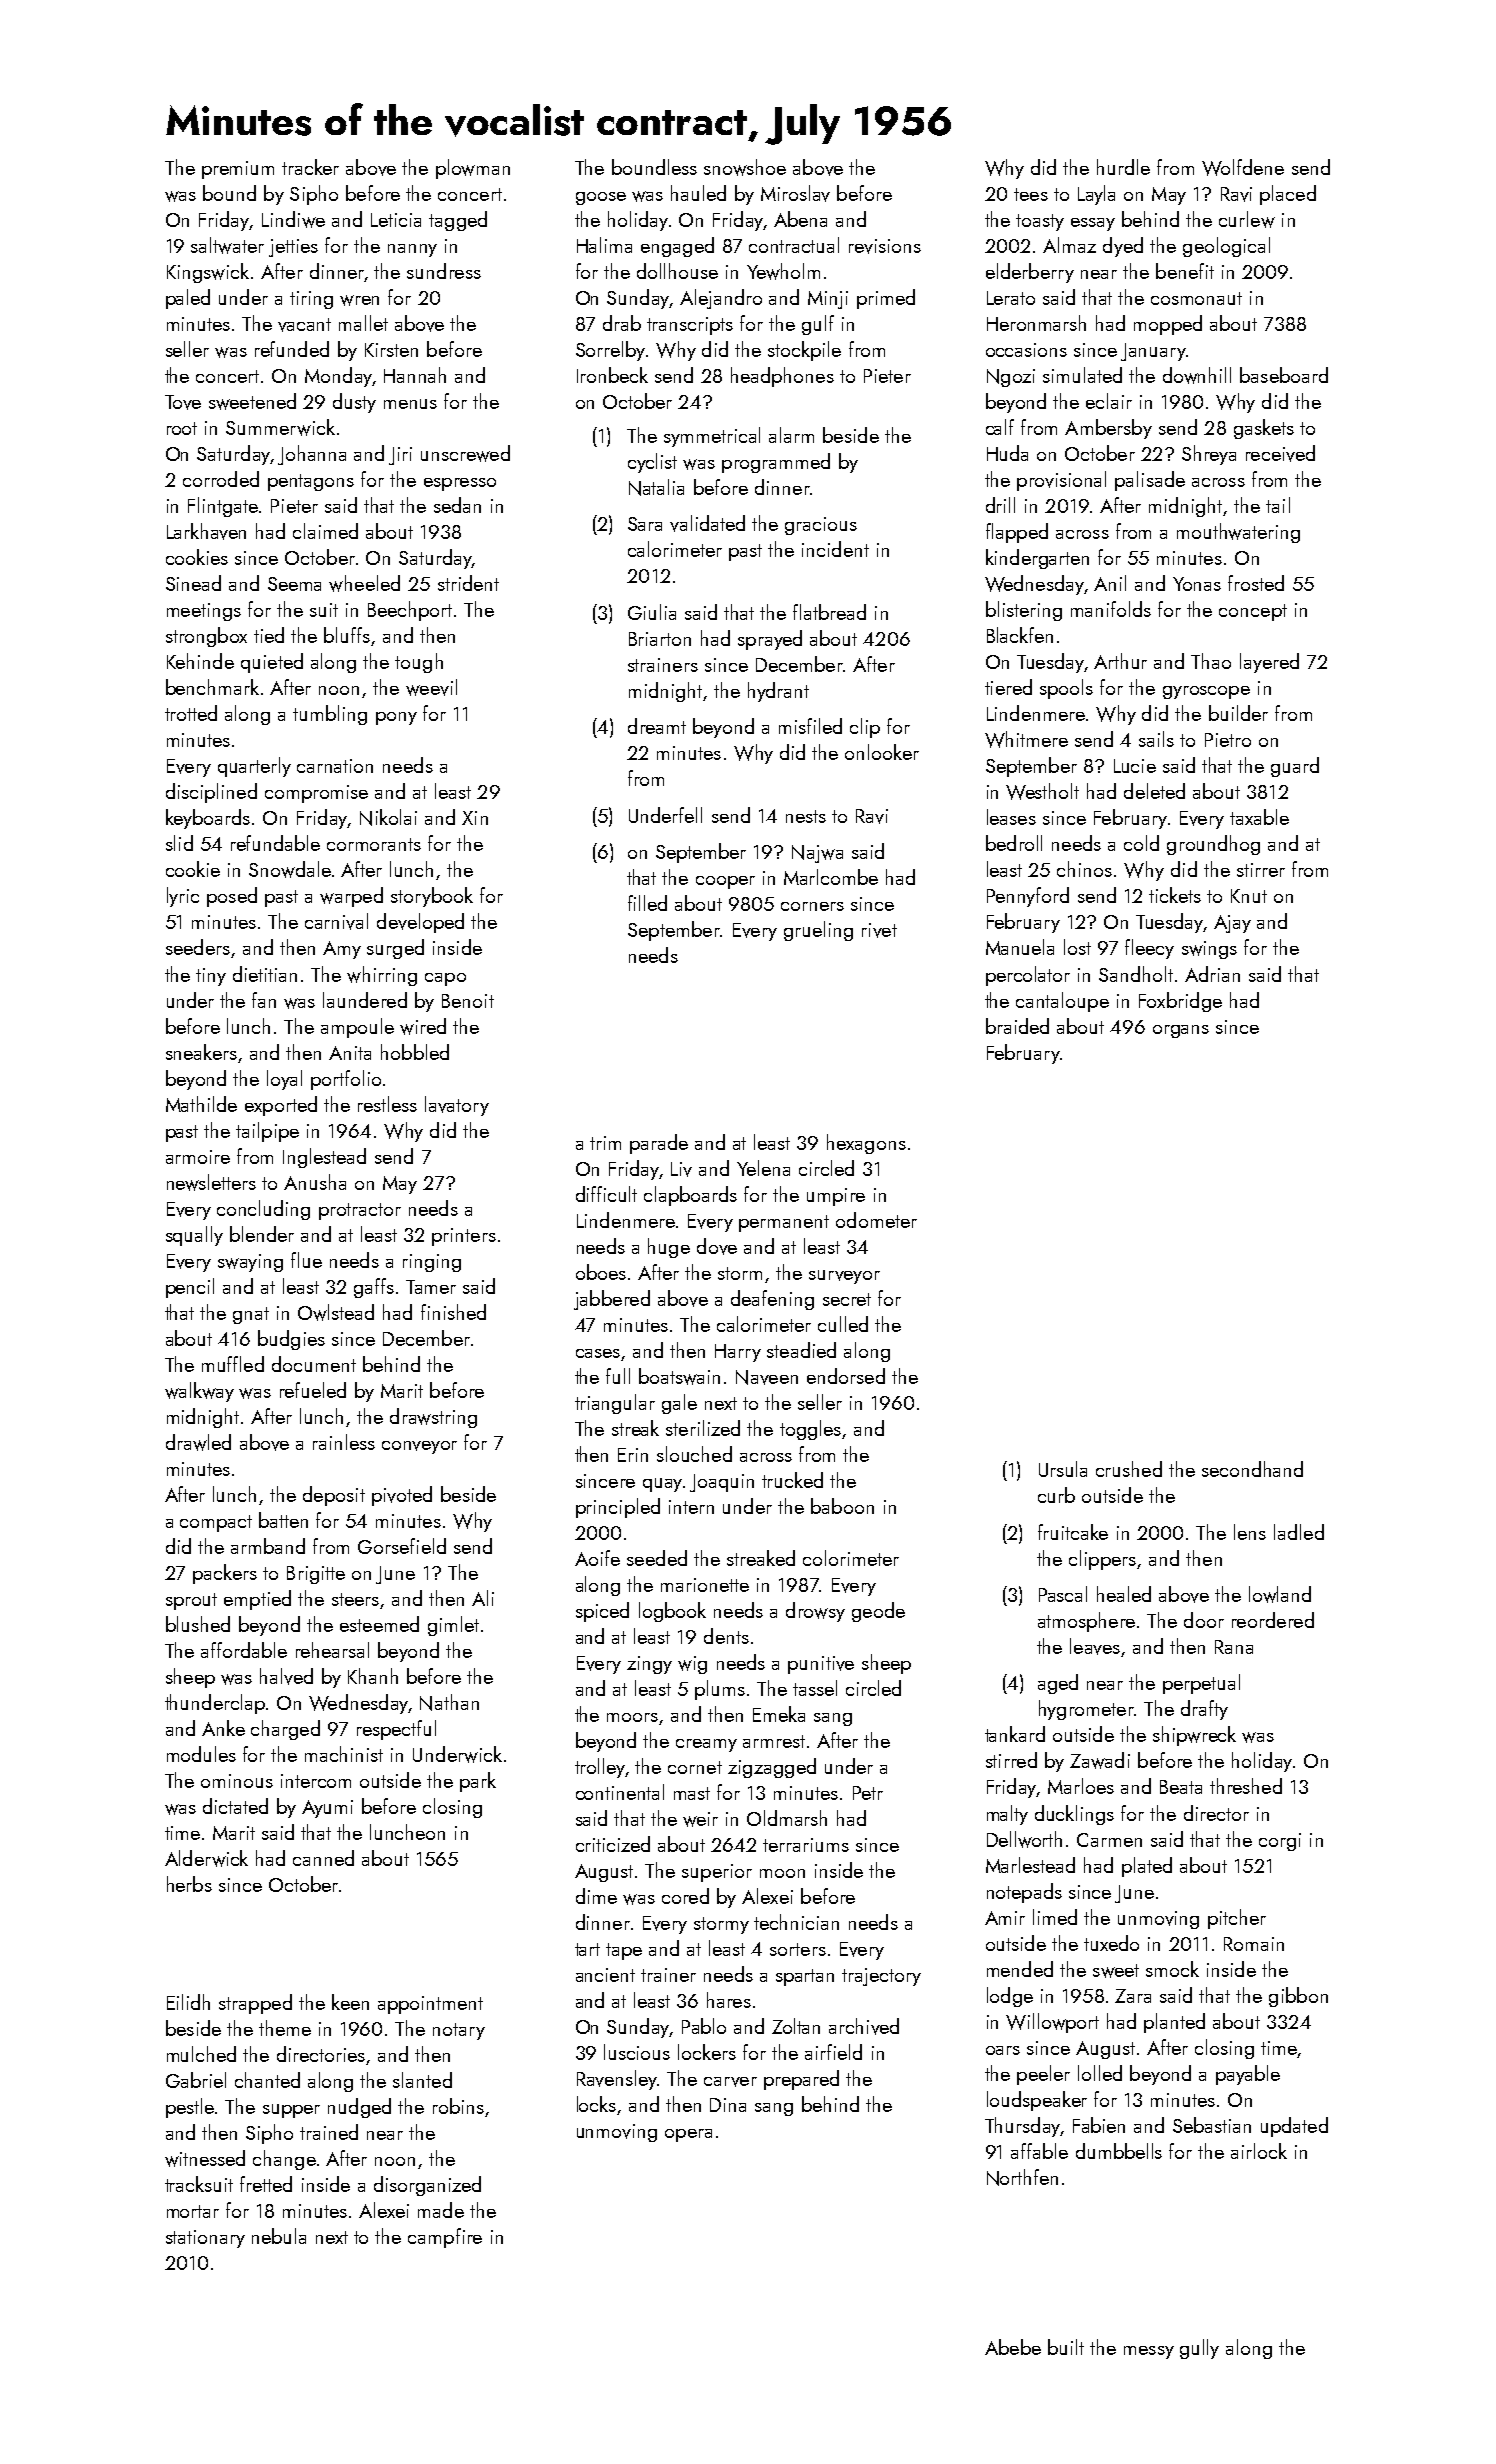  I want to click on updated, so click(1294, 2127).
